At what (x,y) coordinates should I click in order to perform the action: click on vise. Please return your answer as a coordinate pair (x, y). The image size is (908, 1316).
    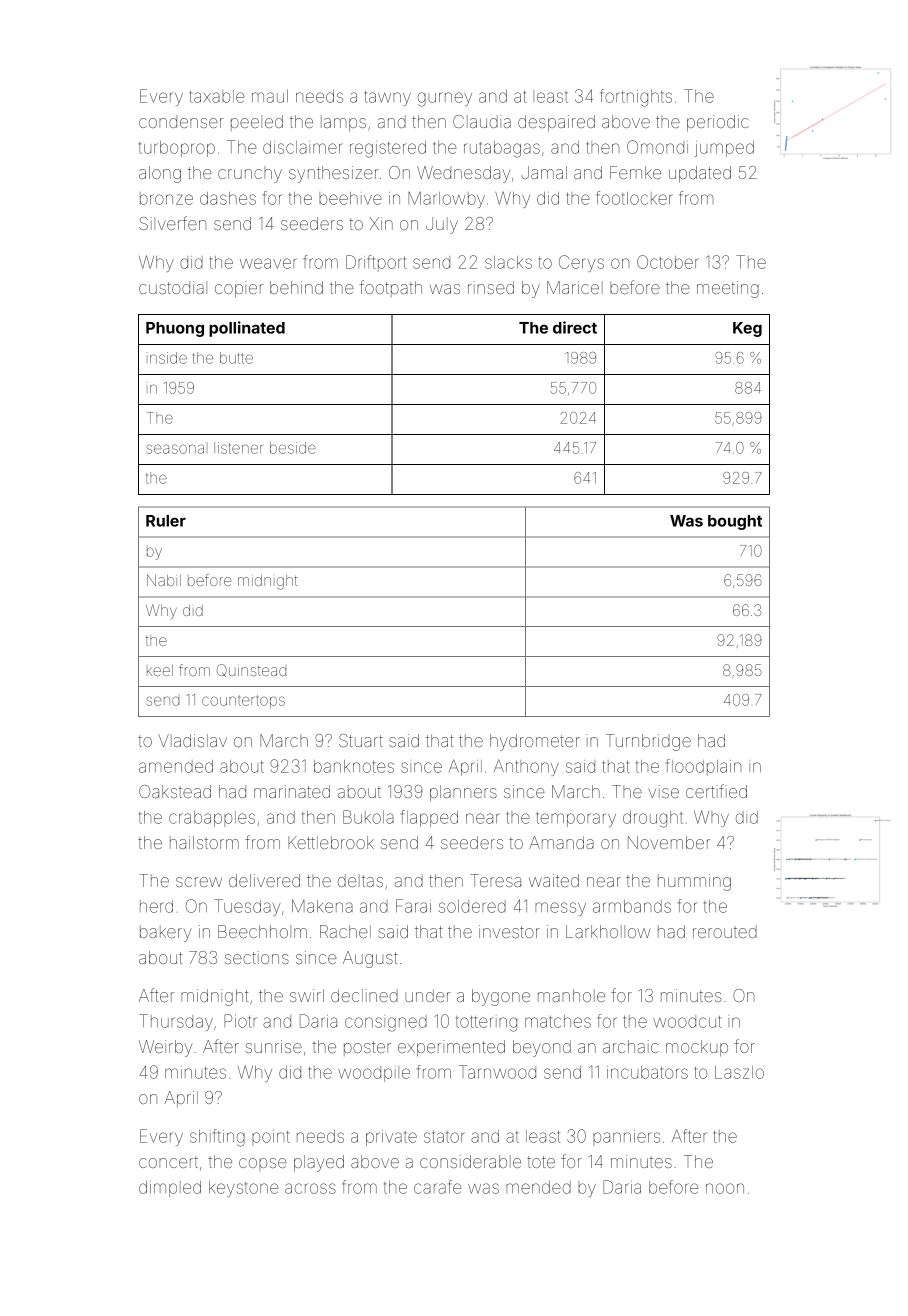
    Looking at the image, I should click on (663, 791).
